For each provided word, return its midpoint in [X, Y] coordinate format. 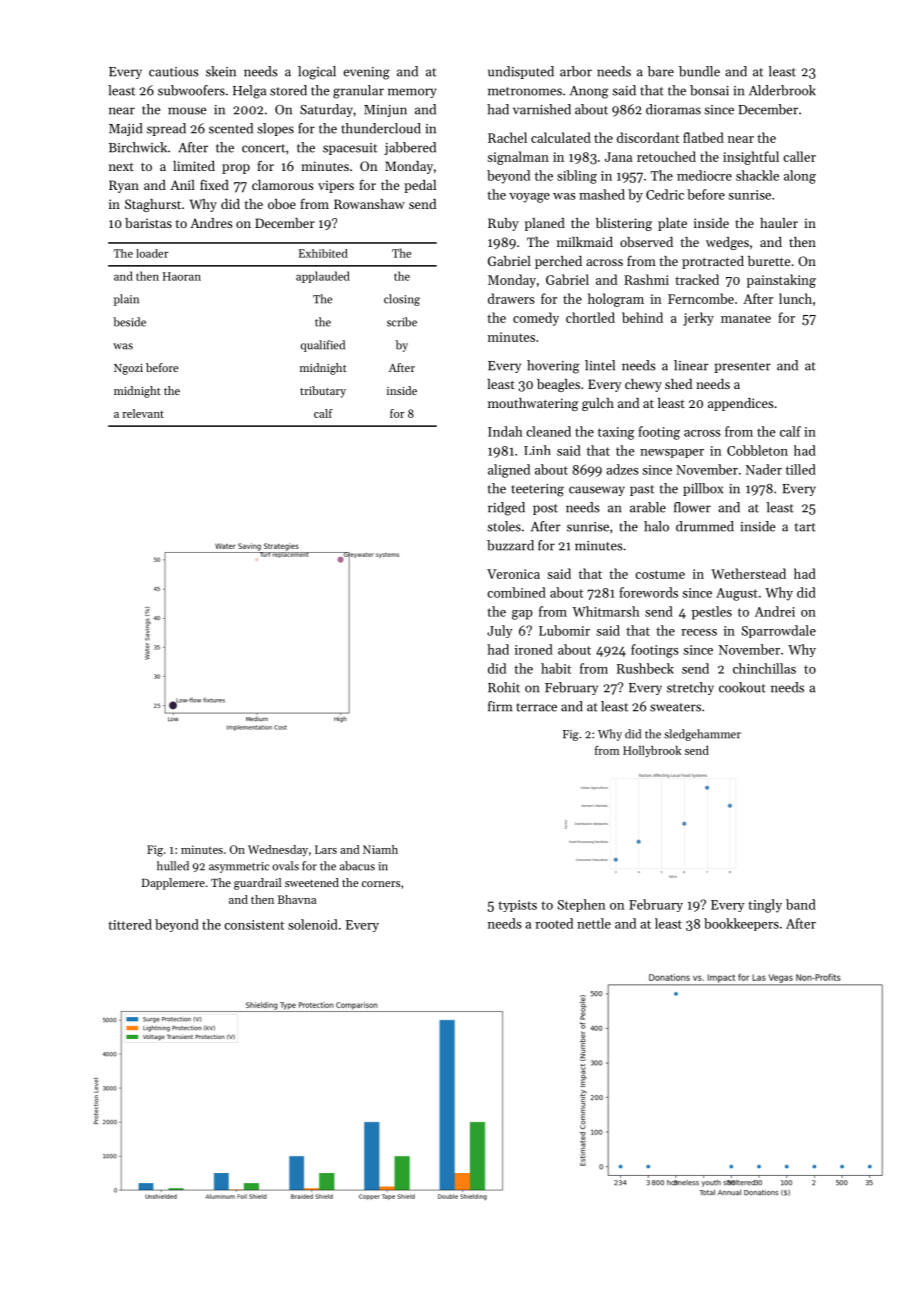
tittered [130, 924]
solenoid [313, 924]
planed [545, 224]
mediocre [704, 175]
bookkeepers [741, 924]
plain [126, 300]
